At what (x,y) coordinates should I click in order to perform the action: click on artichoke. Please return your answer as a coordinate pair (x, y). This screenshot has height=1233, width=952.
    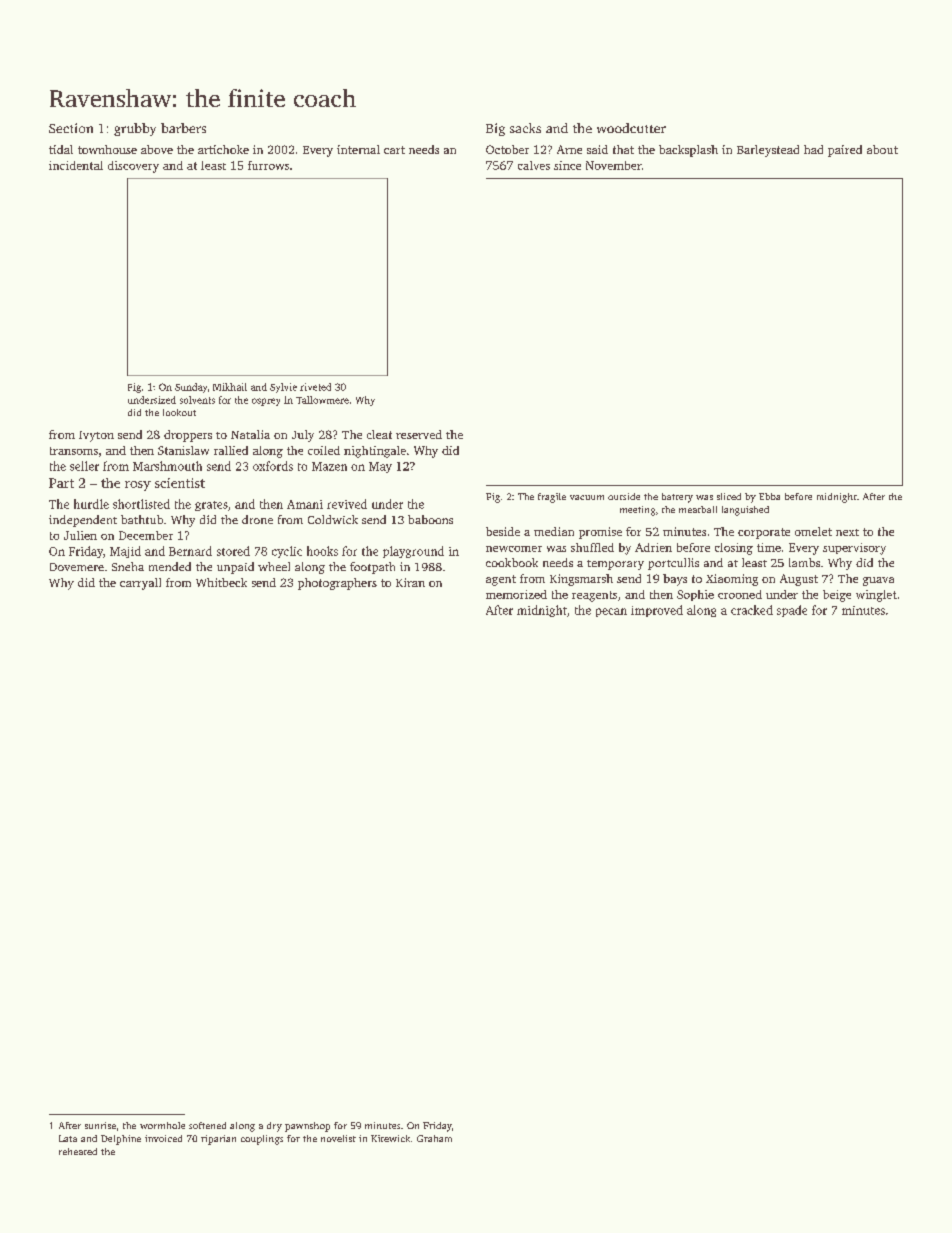
    Looking at the image, I should click on (223, 149).
